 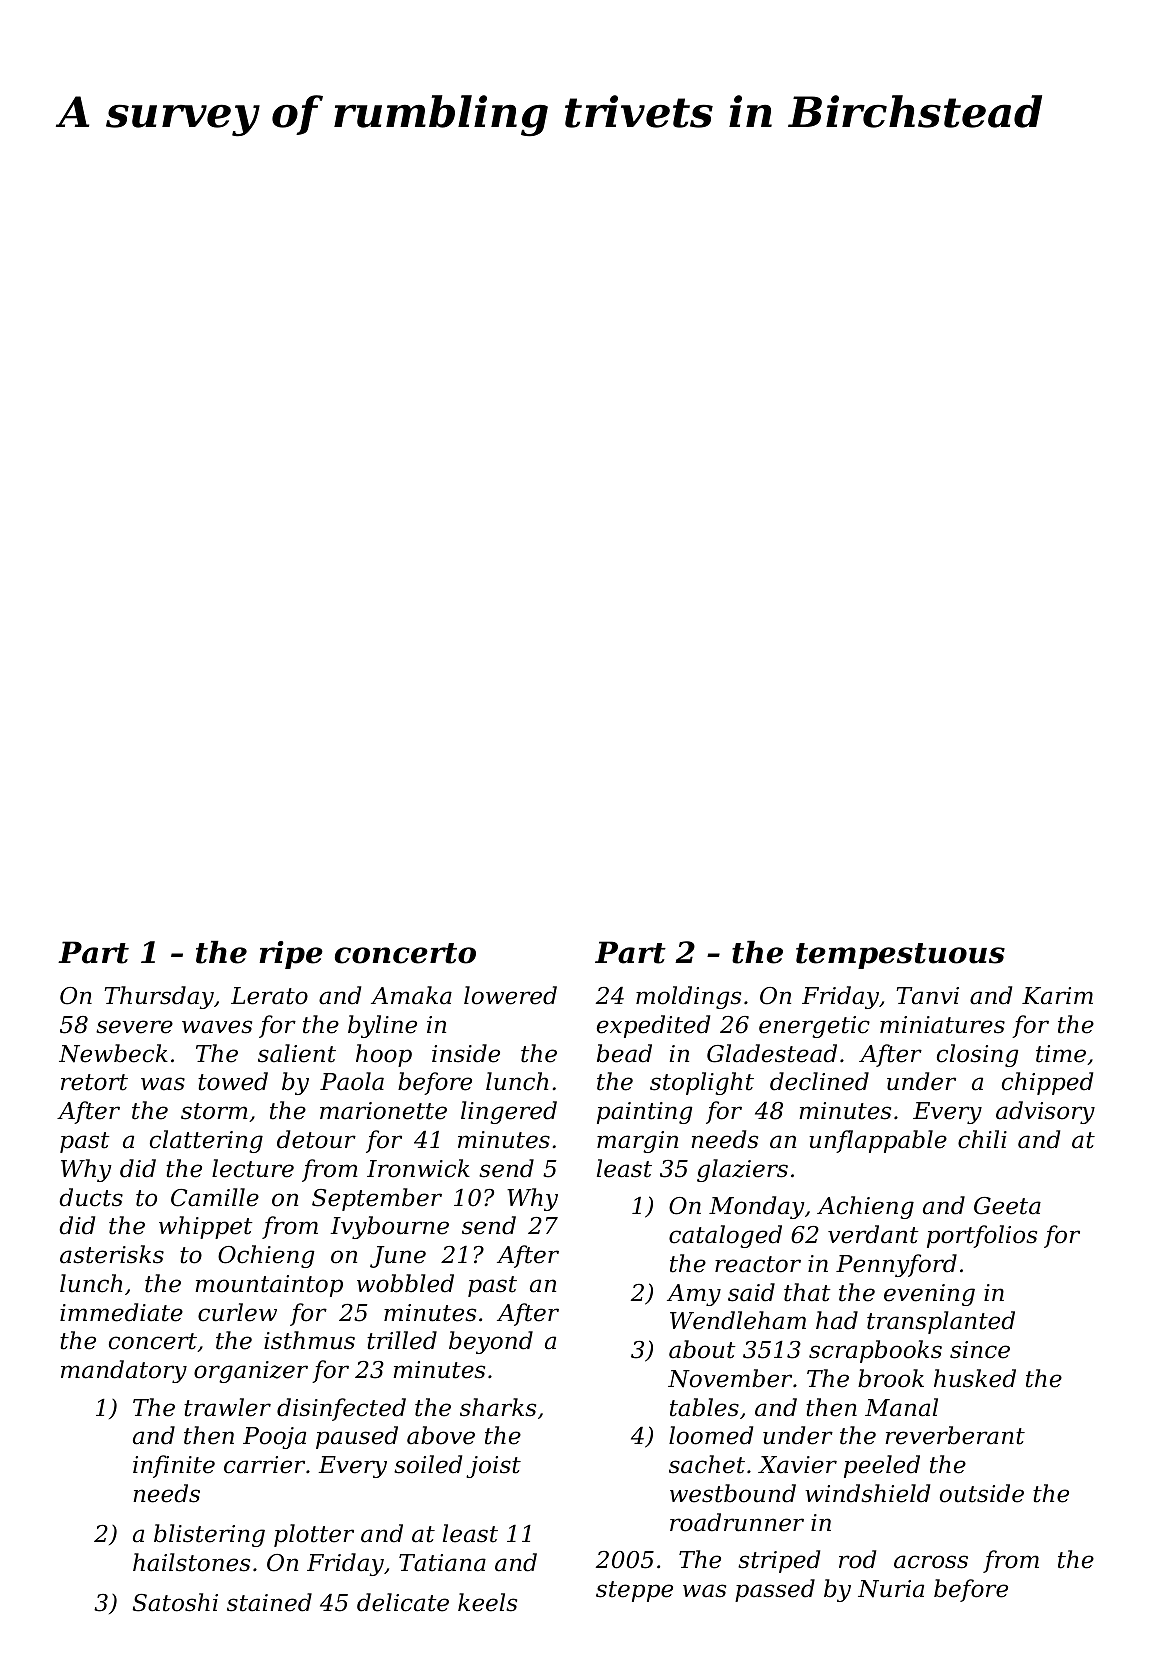 What do you see at coordinates (418, 1168) in the screenshot?
I see `Ironwick` at bounding box center [418, 1168].
